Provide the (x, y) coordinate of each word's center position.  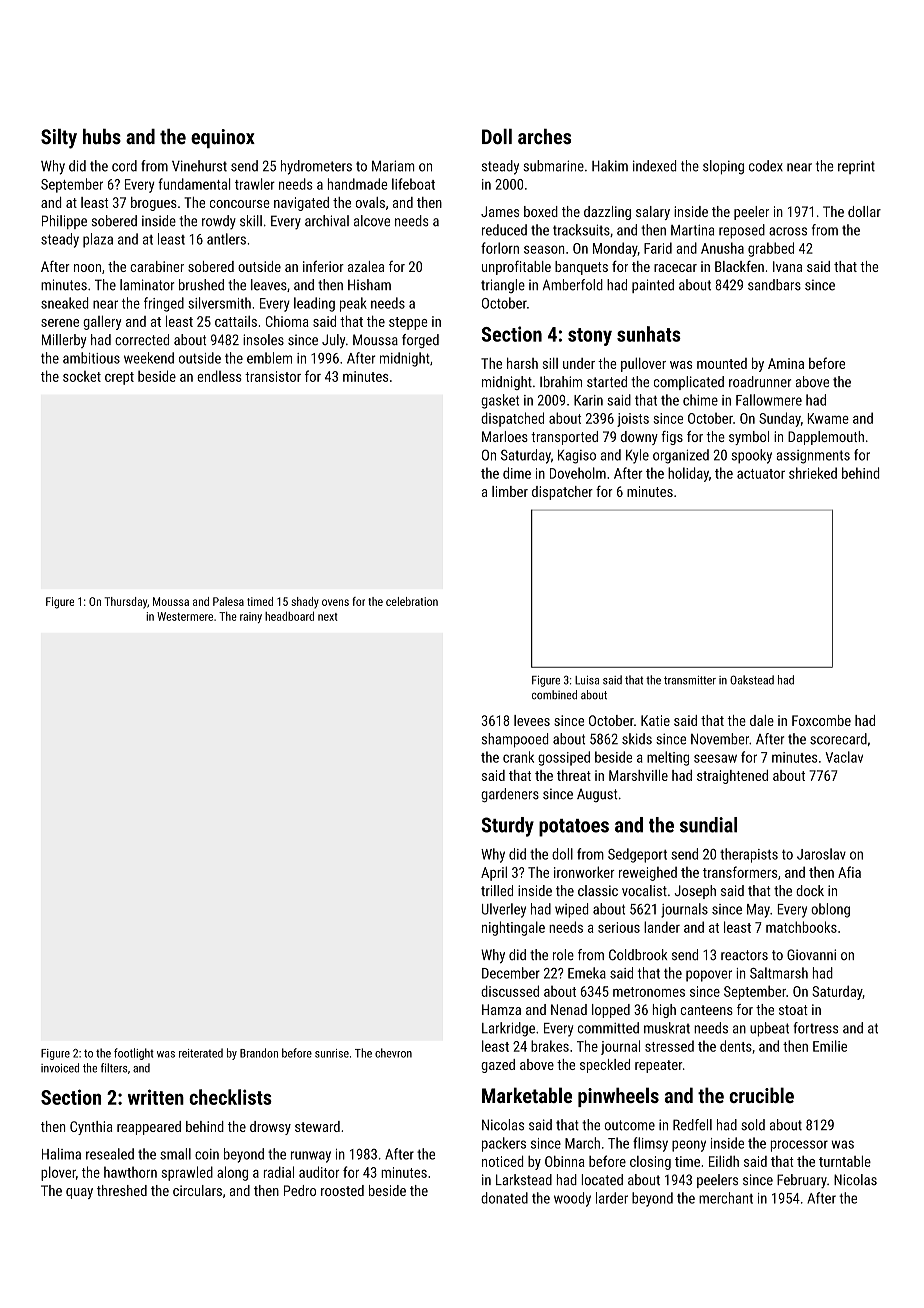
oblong (830, 910)
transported (564, 438)
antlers (226, 239)
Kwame (828, 418)
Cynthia (91, 1128)
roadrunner (760, 381)
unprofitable (516, 268)
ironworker (584, 872)
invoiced (60, 1068)
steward (317, 1126)
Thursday (125, 603)
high (664, 1011)
